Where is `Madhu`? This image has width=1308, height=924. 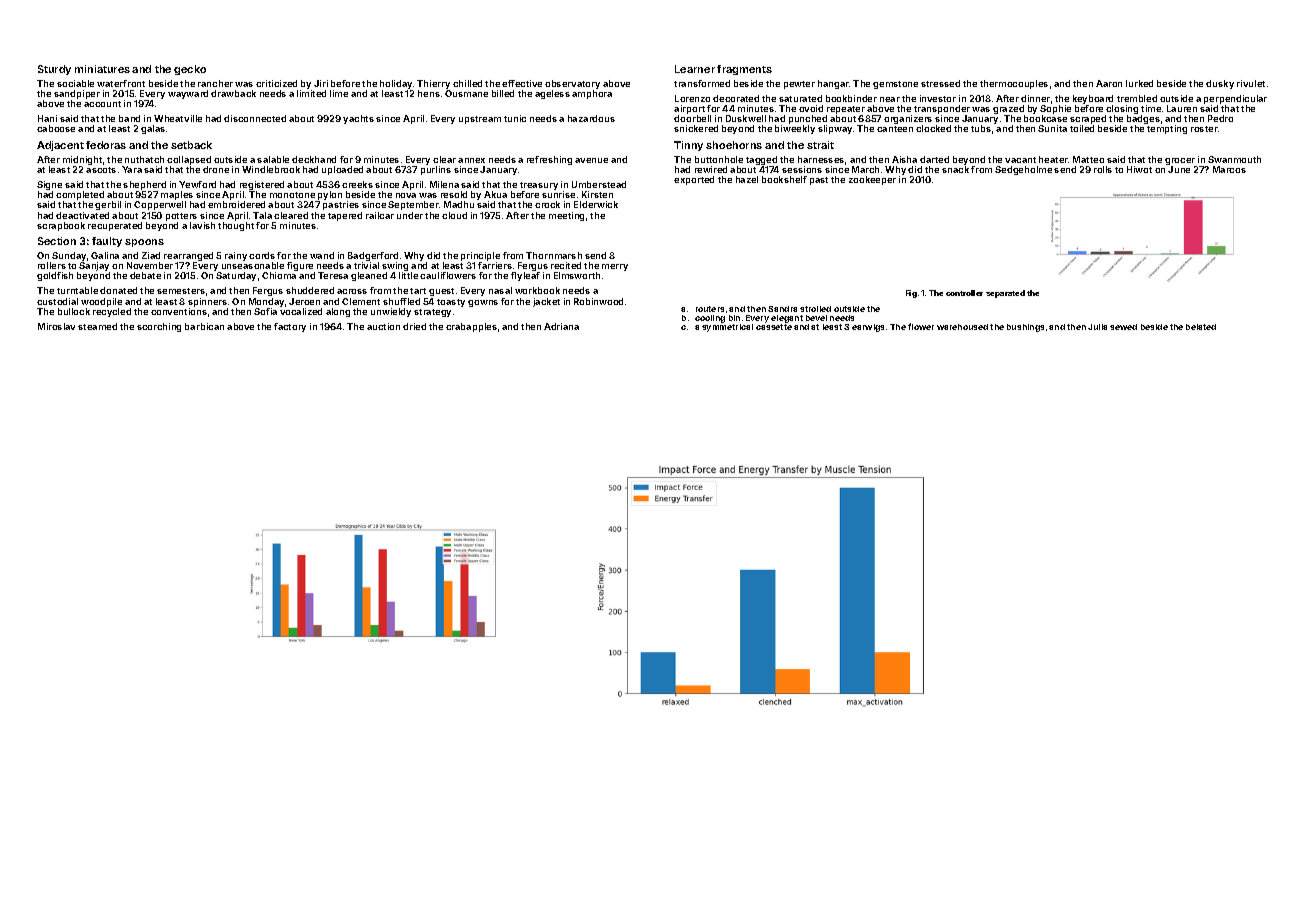
Madhu is located at coordinates (459, 204).
